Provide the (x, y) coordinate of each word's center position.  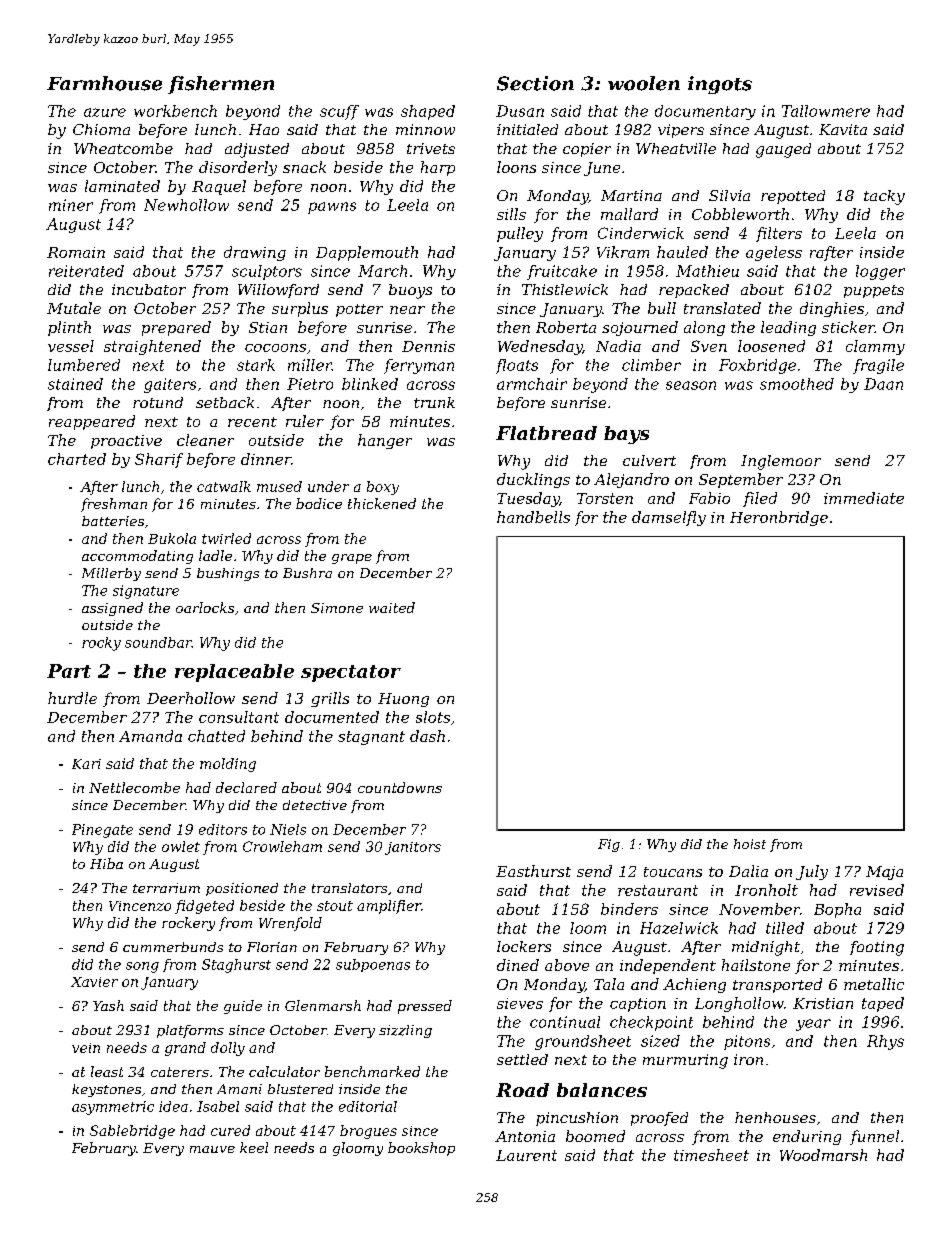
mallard (629, 214)
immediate (864, 498)
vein (86, 1048)
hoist (750, 844)
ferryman (419, 366)
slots (433, 717)
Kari (86, 764)
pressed (425, 1007)
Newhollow (186, 205)
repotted (793, 197)
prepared (176, 328)
